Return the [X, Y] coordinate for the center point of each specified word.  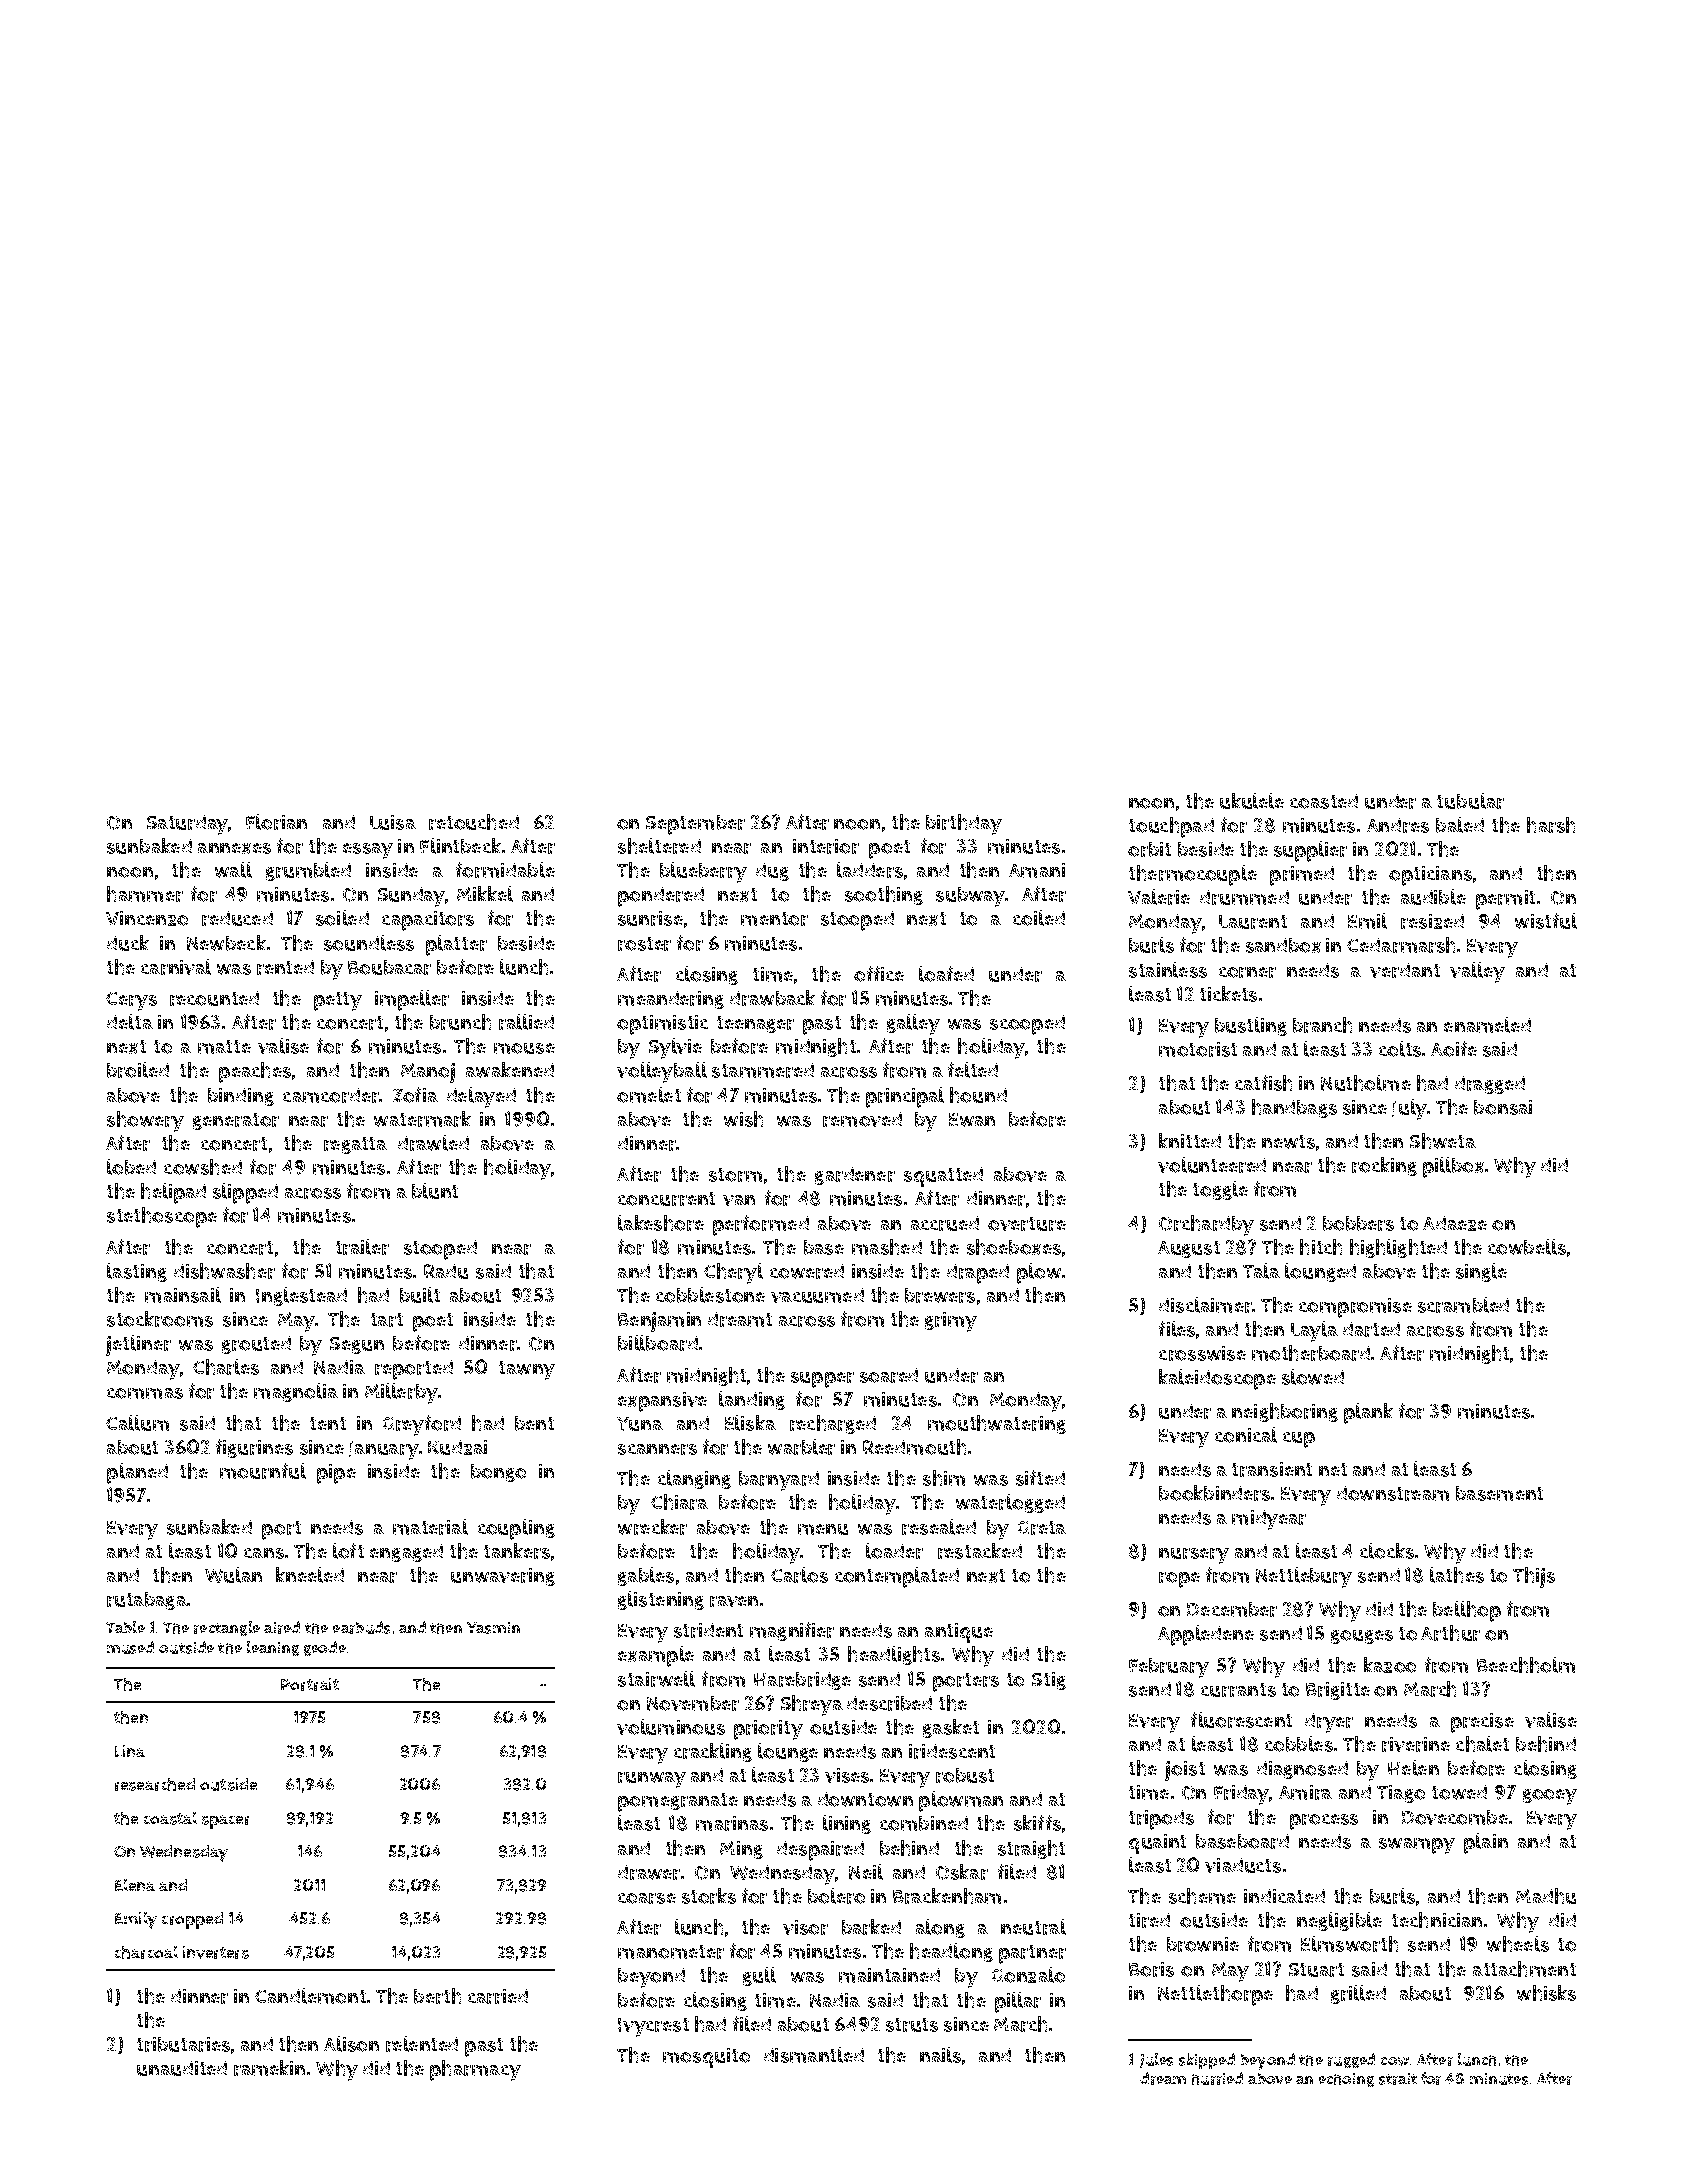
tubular [1470, 801]
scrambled [1463, 1305]
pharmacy [475, 2070]
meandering [671, 1000]
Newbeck [226, 943]
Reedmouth [914, 1447]
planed [137, 1473]
